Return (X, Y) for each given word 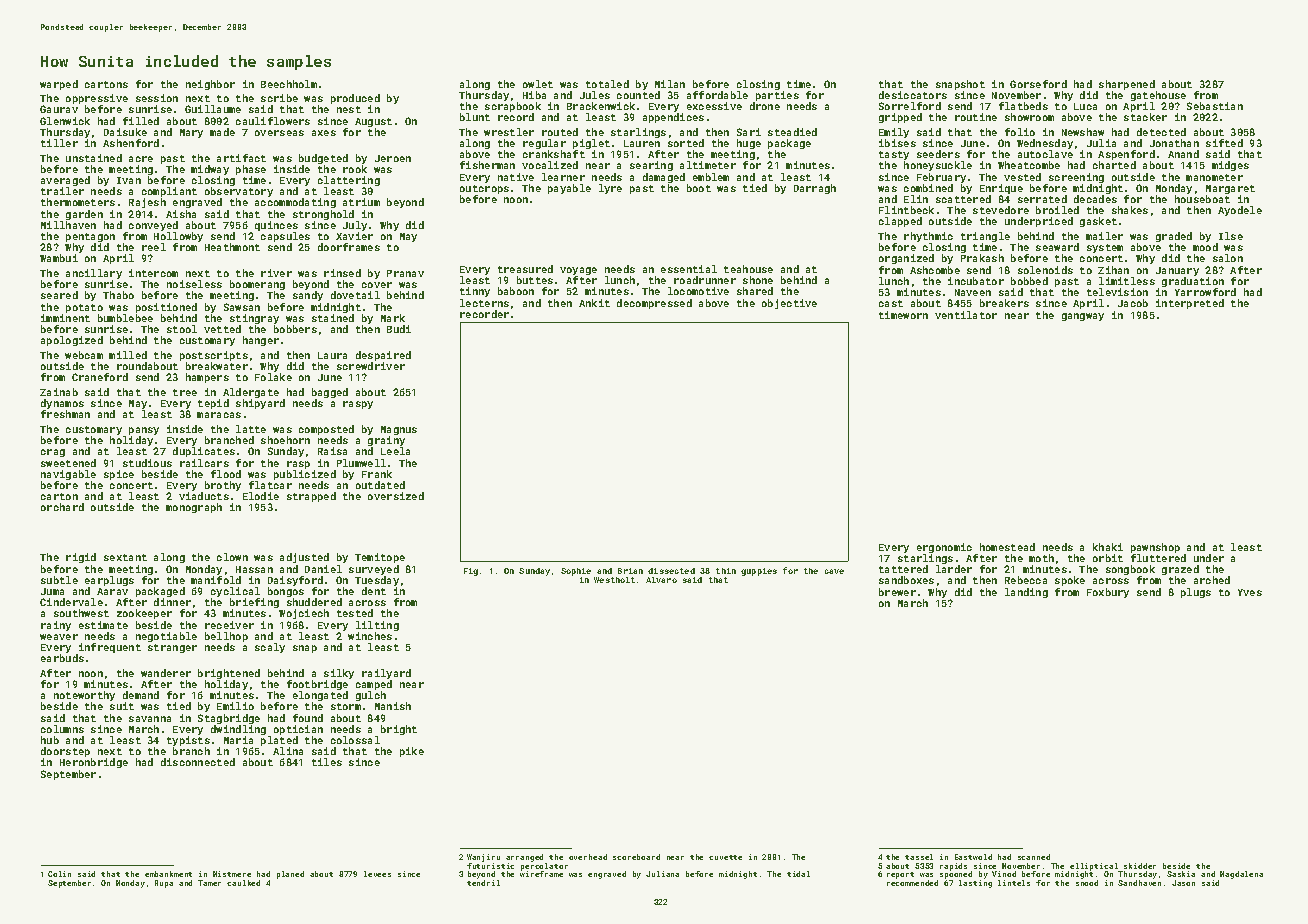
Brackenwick (601, 106)
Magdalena (1241, 875)
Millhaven (68, 225)
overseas (279, 133)
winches (370, 636)
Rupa (164, 884)
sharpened (1127, 85)
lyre (610, 189)
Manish (393, 706)
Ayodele (1240, 211)
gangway (1083, 317)
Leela (395, 451)
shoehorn (285, 440)
